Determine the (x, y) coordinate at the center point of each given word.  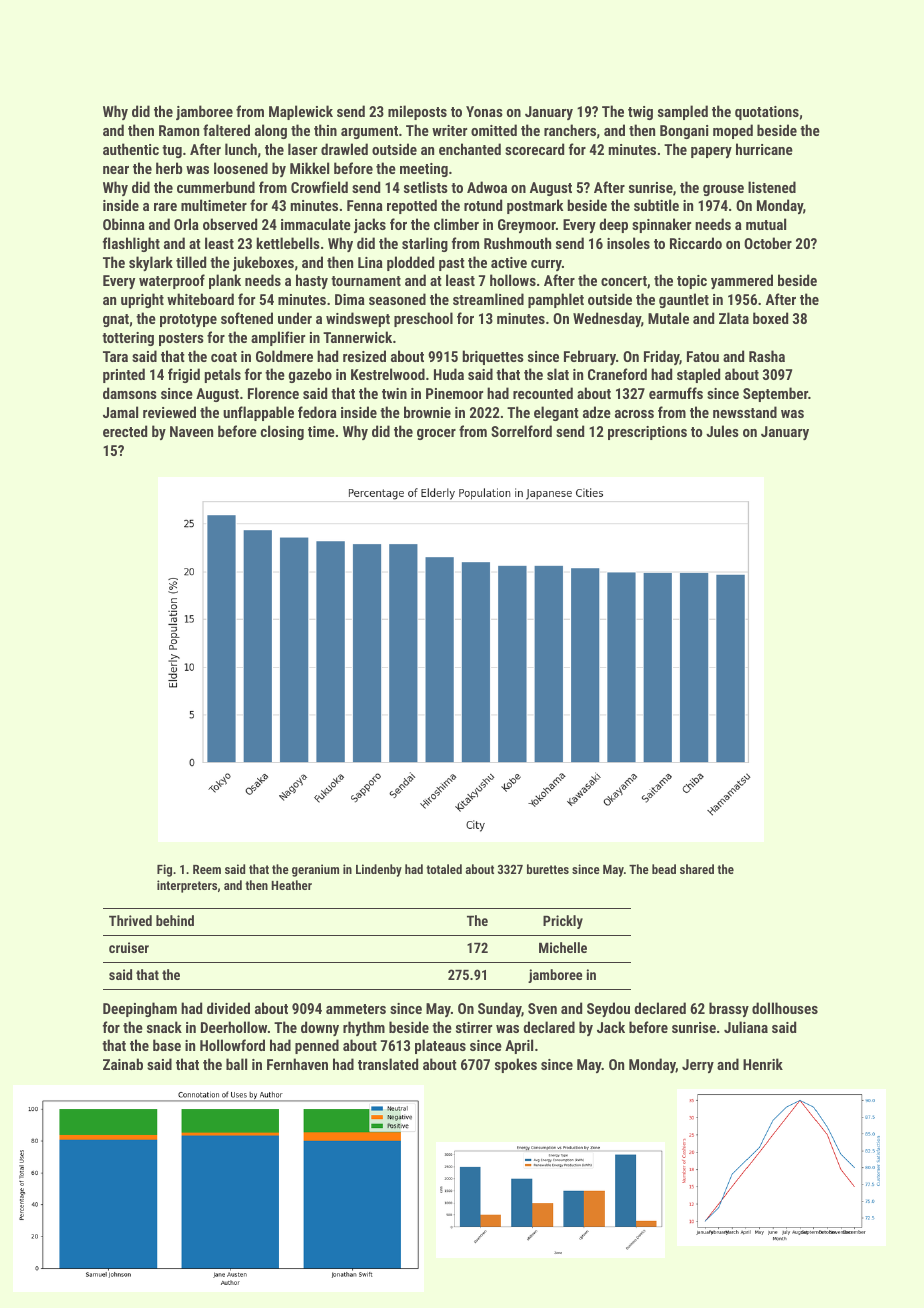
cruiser (129, 947)
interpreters (187, 886)
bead (664, 869)
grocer (436, 434)
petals (223, 375)
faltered (226, 130)
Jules (722, 431)
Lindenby (379, 870)
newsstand (745, 412)
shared (697, 869)
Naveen (191, 431)
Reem (207, 869)
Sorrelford (521, 431)
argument (369, 132)
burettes (548, 869)
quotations (767, 113)
